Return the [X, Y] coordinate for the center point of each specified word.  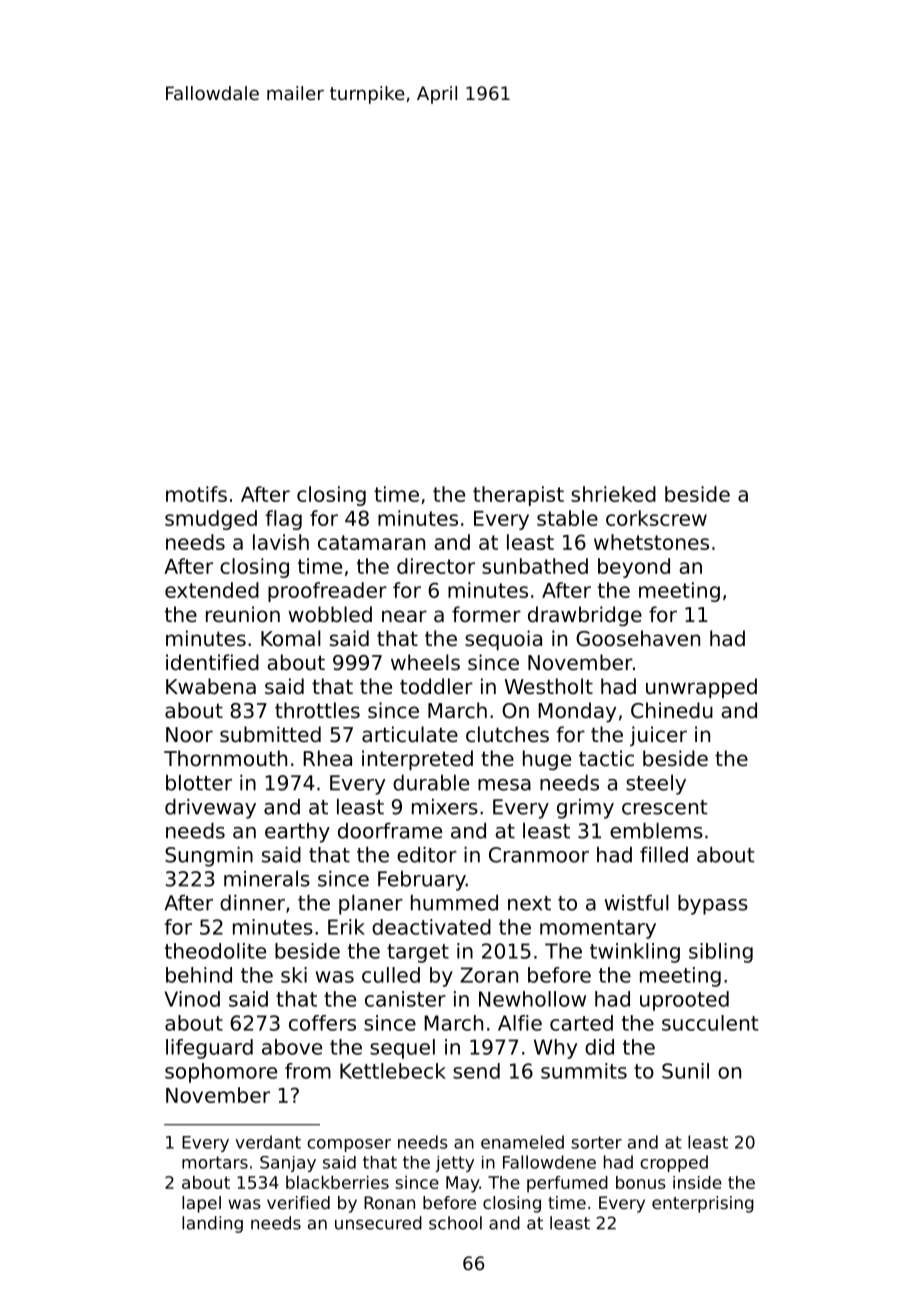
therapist [518, 496]
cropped [674, 1163]
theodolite [215, 951]
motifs [196, 494]
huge [547, 760]
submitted [270, 734]
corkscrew [656, 518]
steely [656, 785]
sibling [721, 953]
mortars [215, 1162]
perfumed [567, 1184]
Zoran [489, 975]
